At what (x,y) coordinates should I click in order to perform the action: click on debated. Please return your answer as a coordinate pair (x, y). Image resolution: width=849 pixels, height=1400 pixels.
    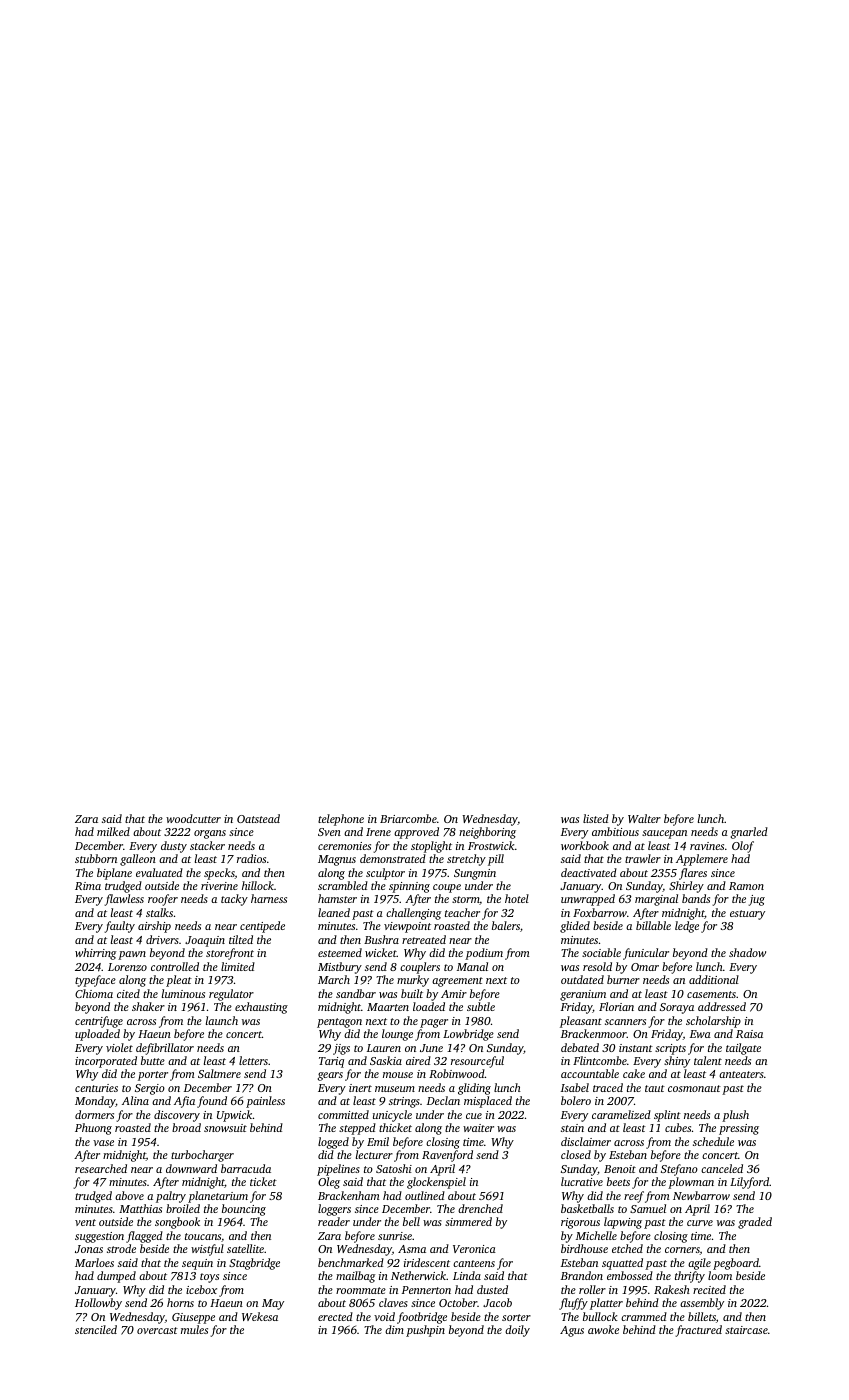
    Looking at the image, I should click on (580, 1047).
